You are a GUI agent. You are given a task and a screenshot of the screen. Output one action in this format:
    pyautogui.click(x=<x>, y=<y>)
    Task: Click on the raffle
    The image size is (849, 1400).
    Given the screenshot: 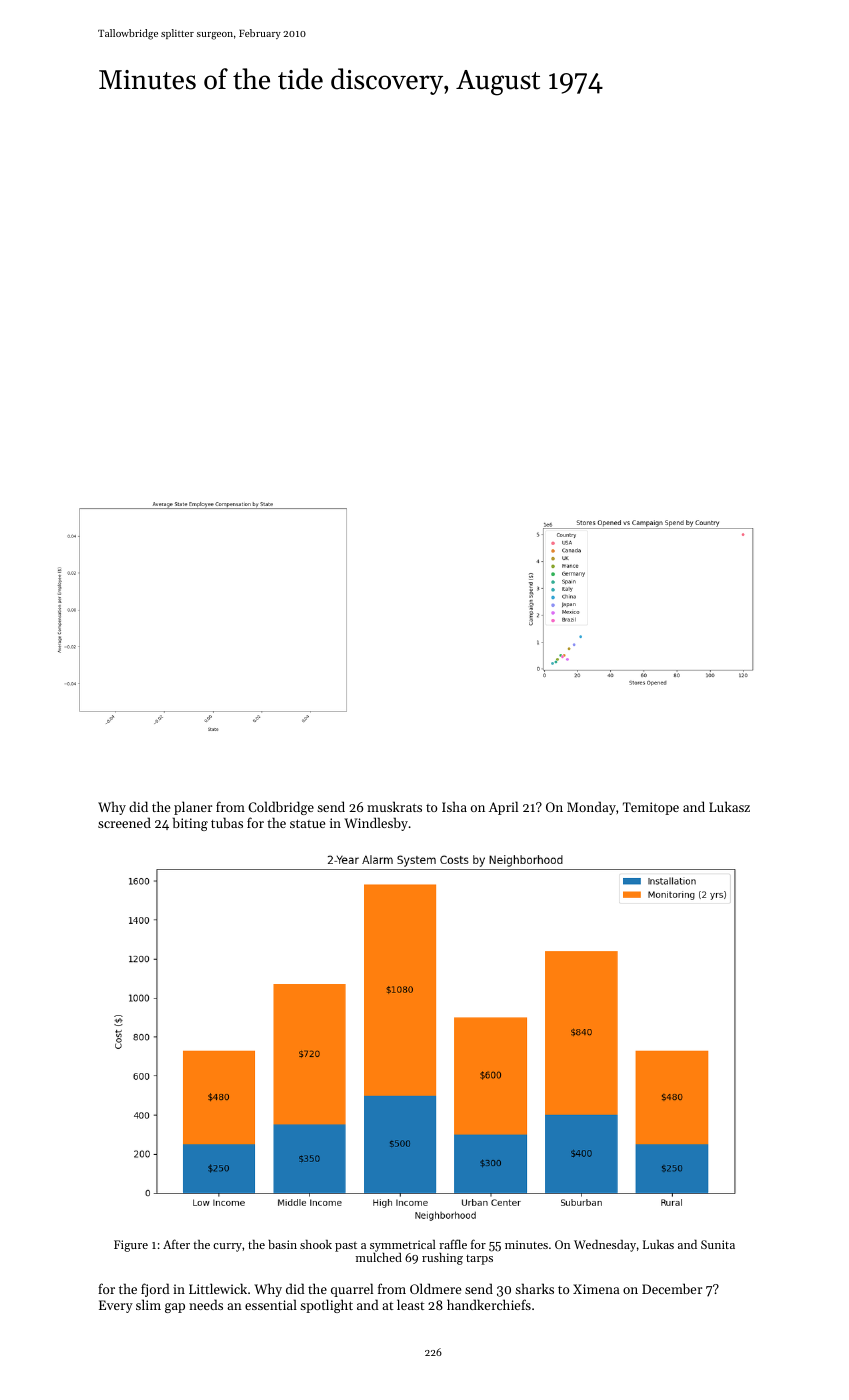 What is the action you would take?
    pyautogui.click(x=453, y=1244)
